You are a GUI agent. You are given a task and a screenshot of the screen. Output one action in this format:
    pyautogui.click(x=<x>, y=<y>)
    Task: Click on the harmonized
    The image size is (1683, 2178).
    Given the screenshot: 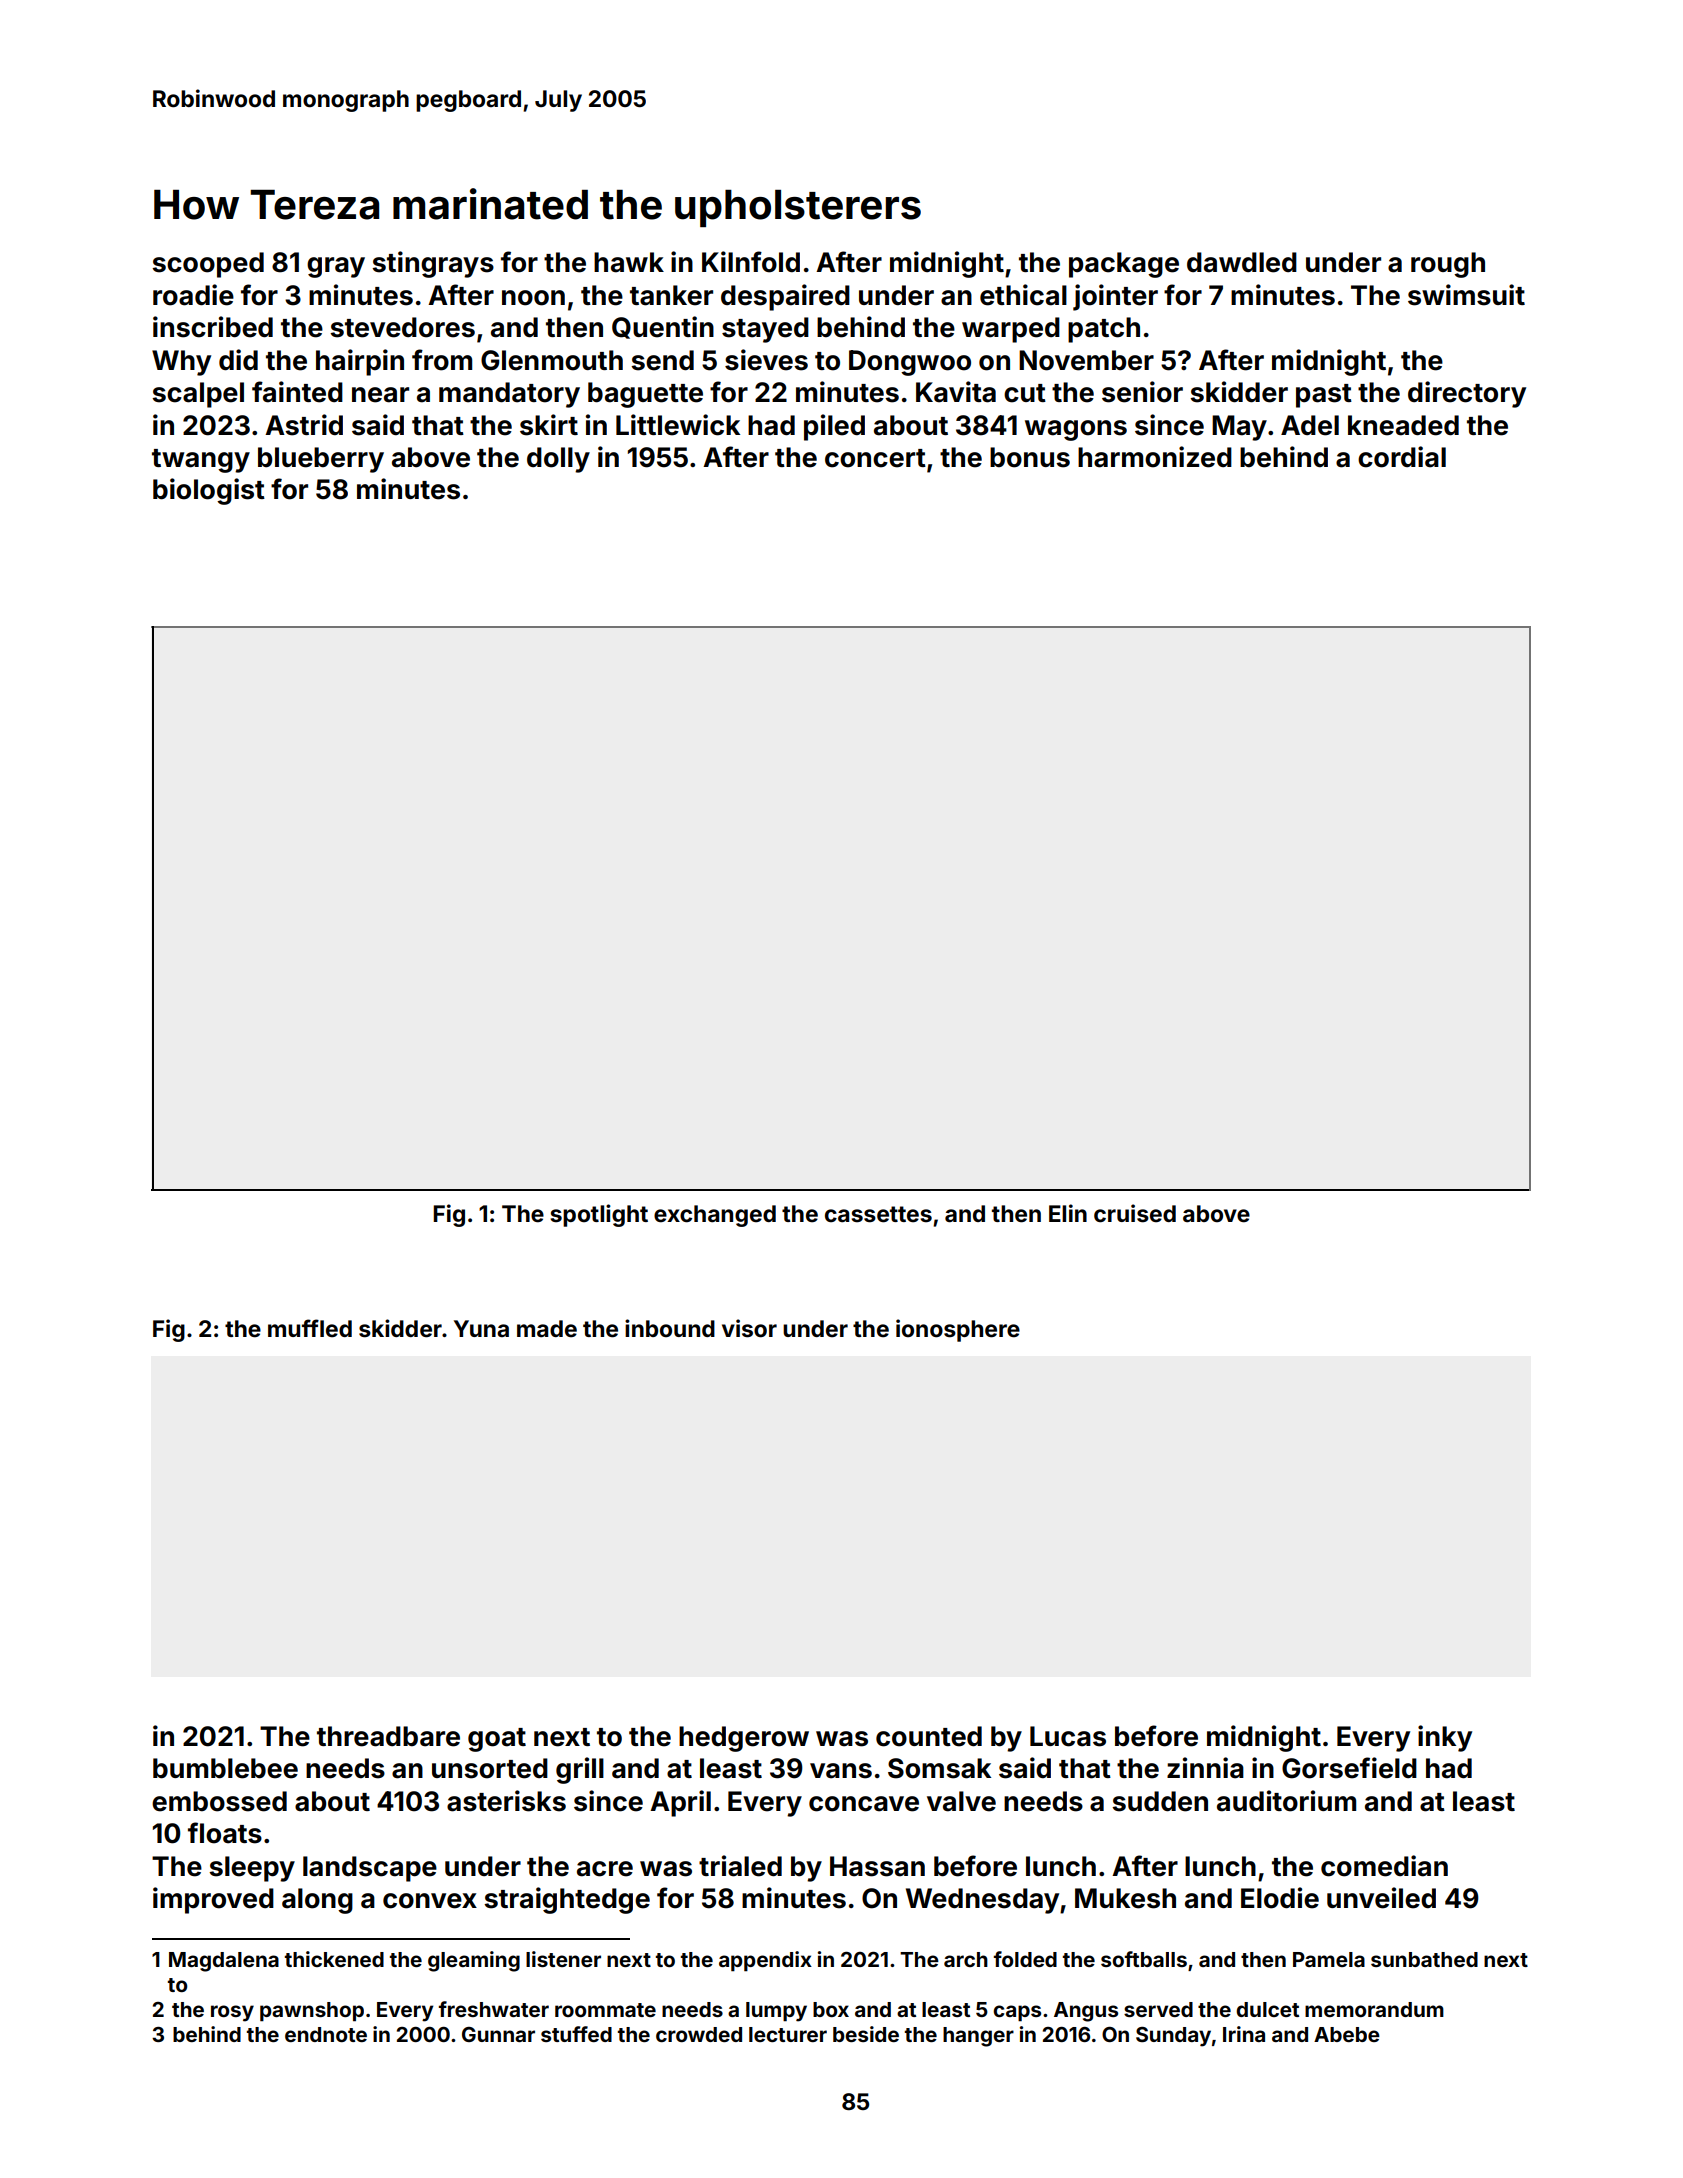 What is the action you would take?
    pyautogui.click(x=1155, y=457)
